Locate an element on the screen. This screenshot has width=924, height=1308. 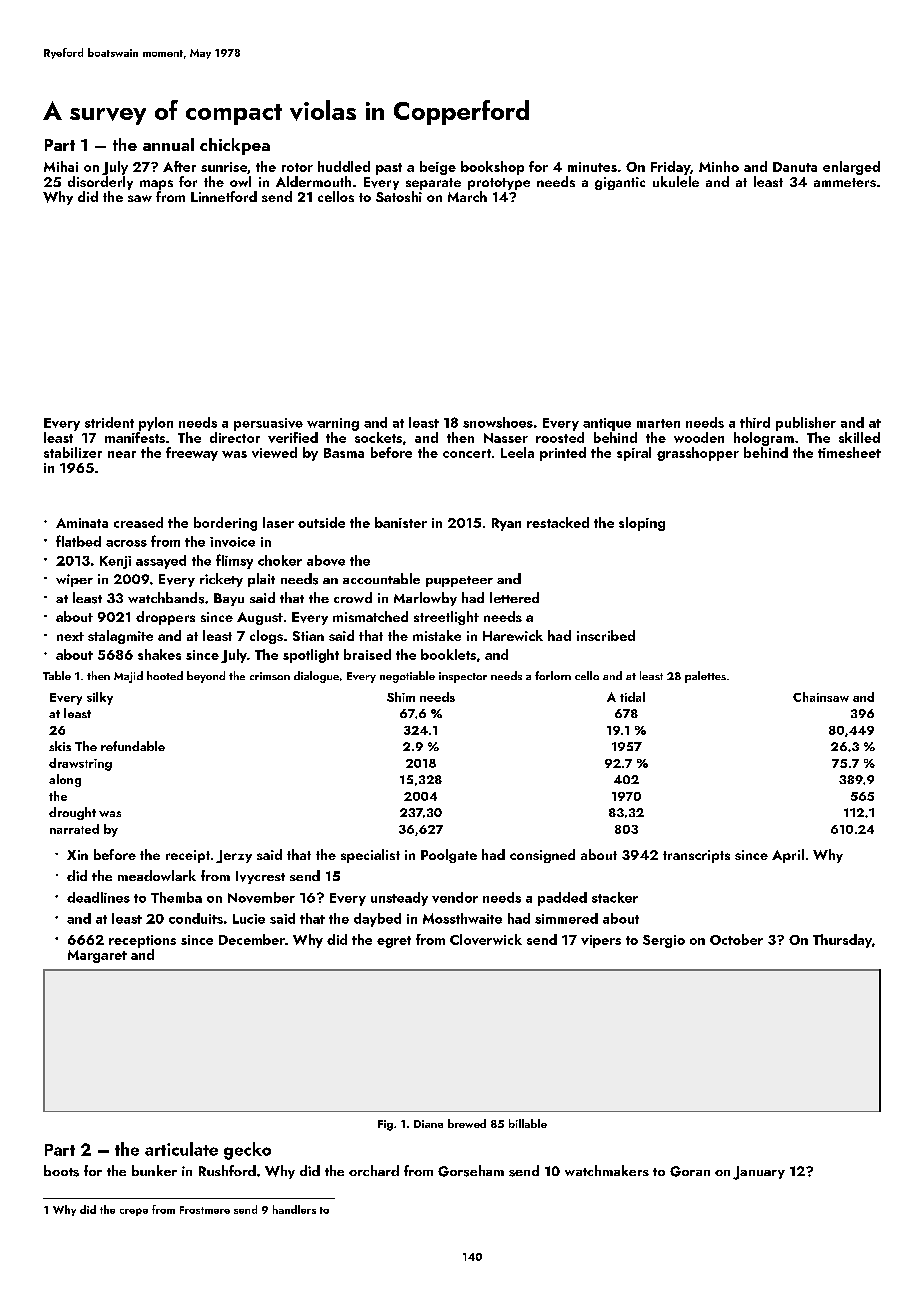
March is located at coordinates (467, 196).
